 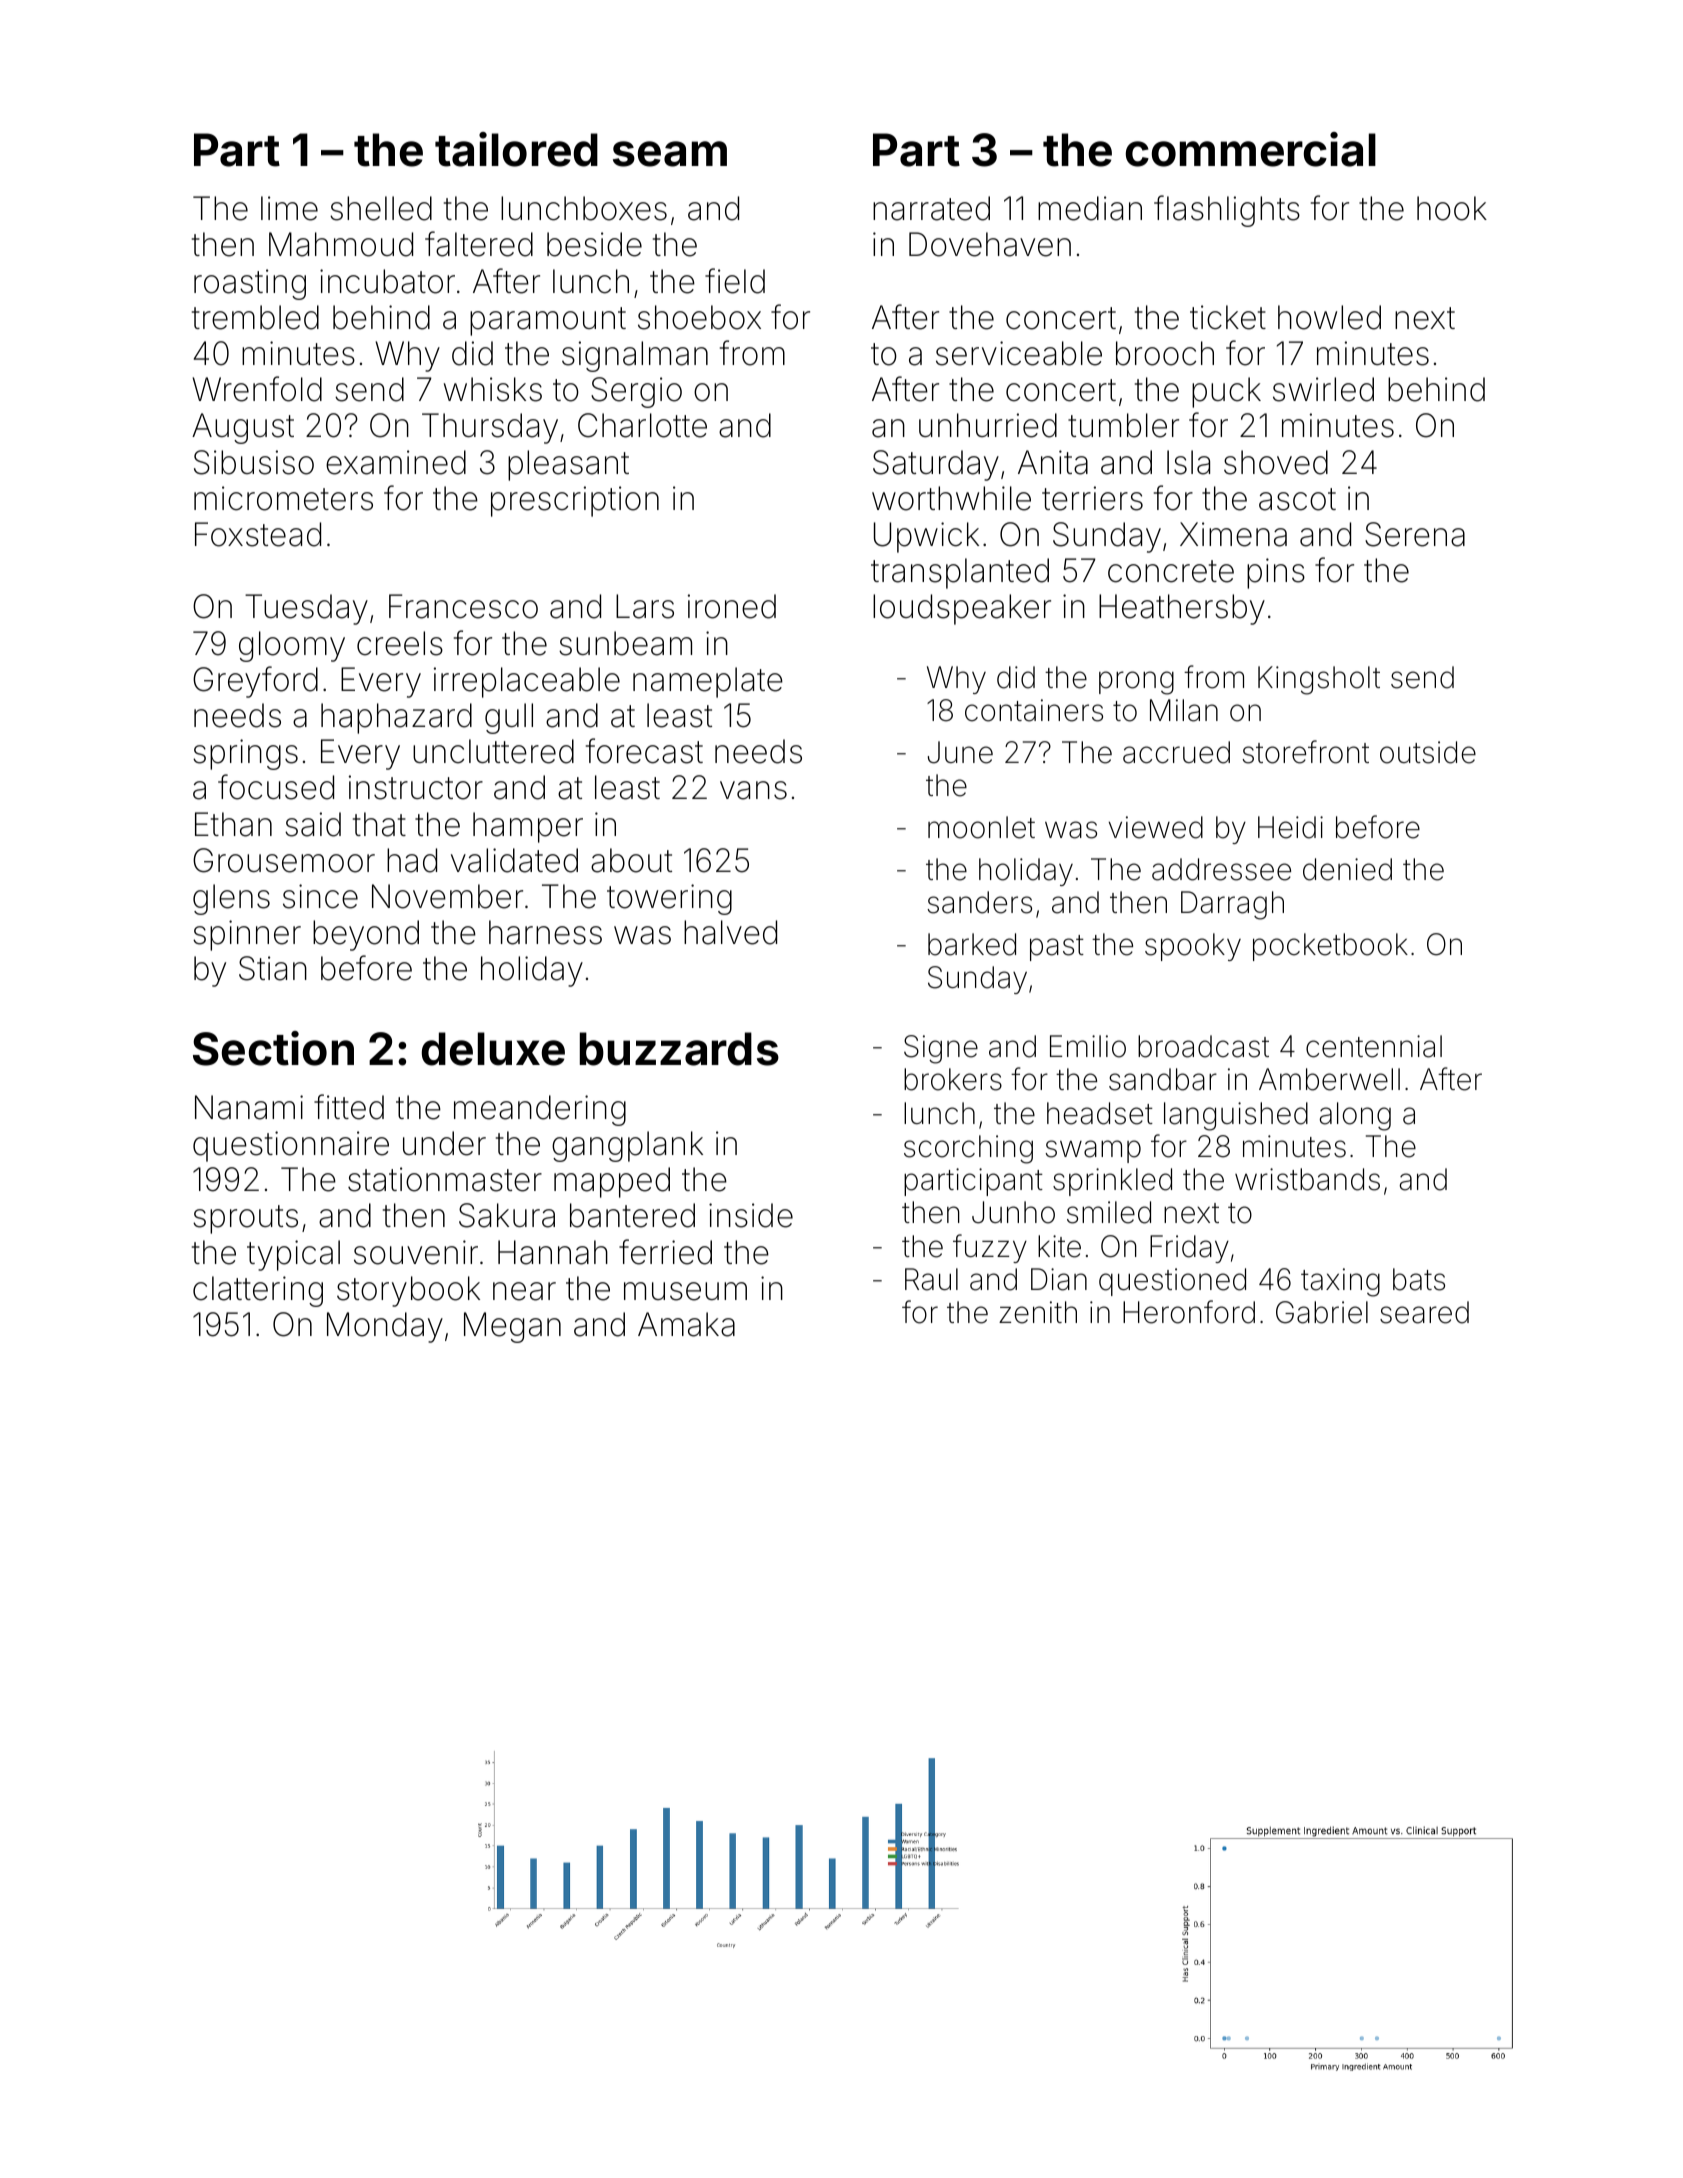 What do you see at coordinates (1330, 947) in the page?
I see `pocketbook` at bounding box center [1330, 947].
